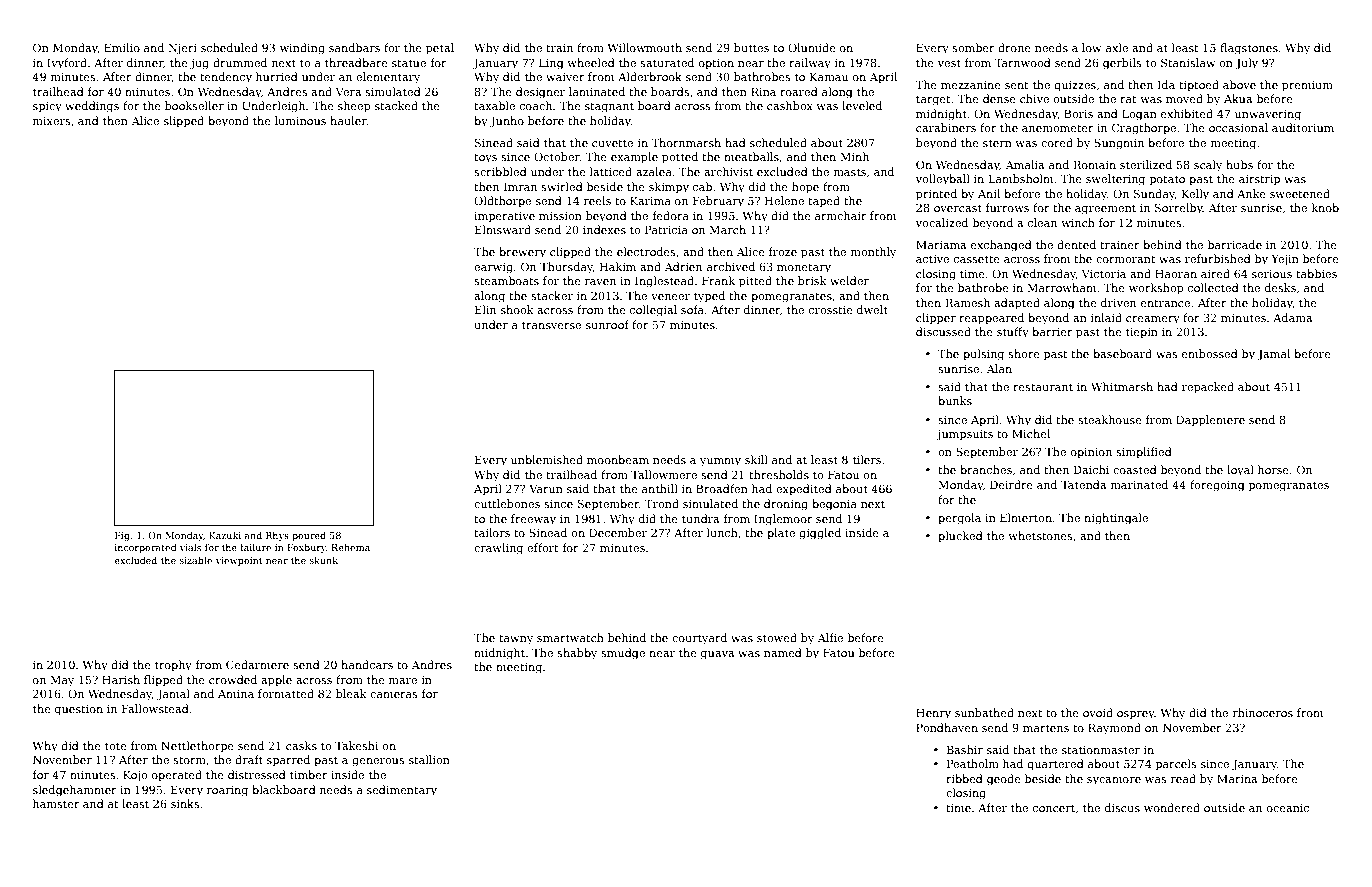 The height and width of the document is (887, 1372). What do you see at coordinates (485, 309) in the document?
I see `Elin` at bounding box center [485, 309].
